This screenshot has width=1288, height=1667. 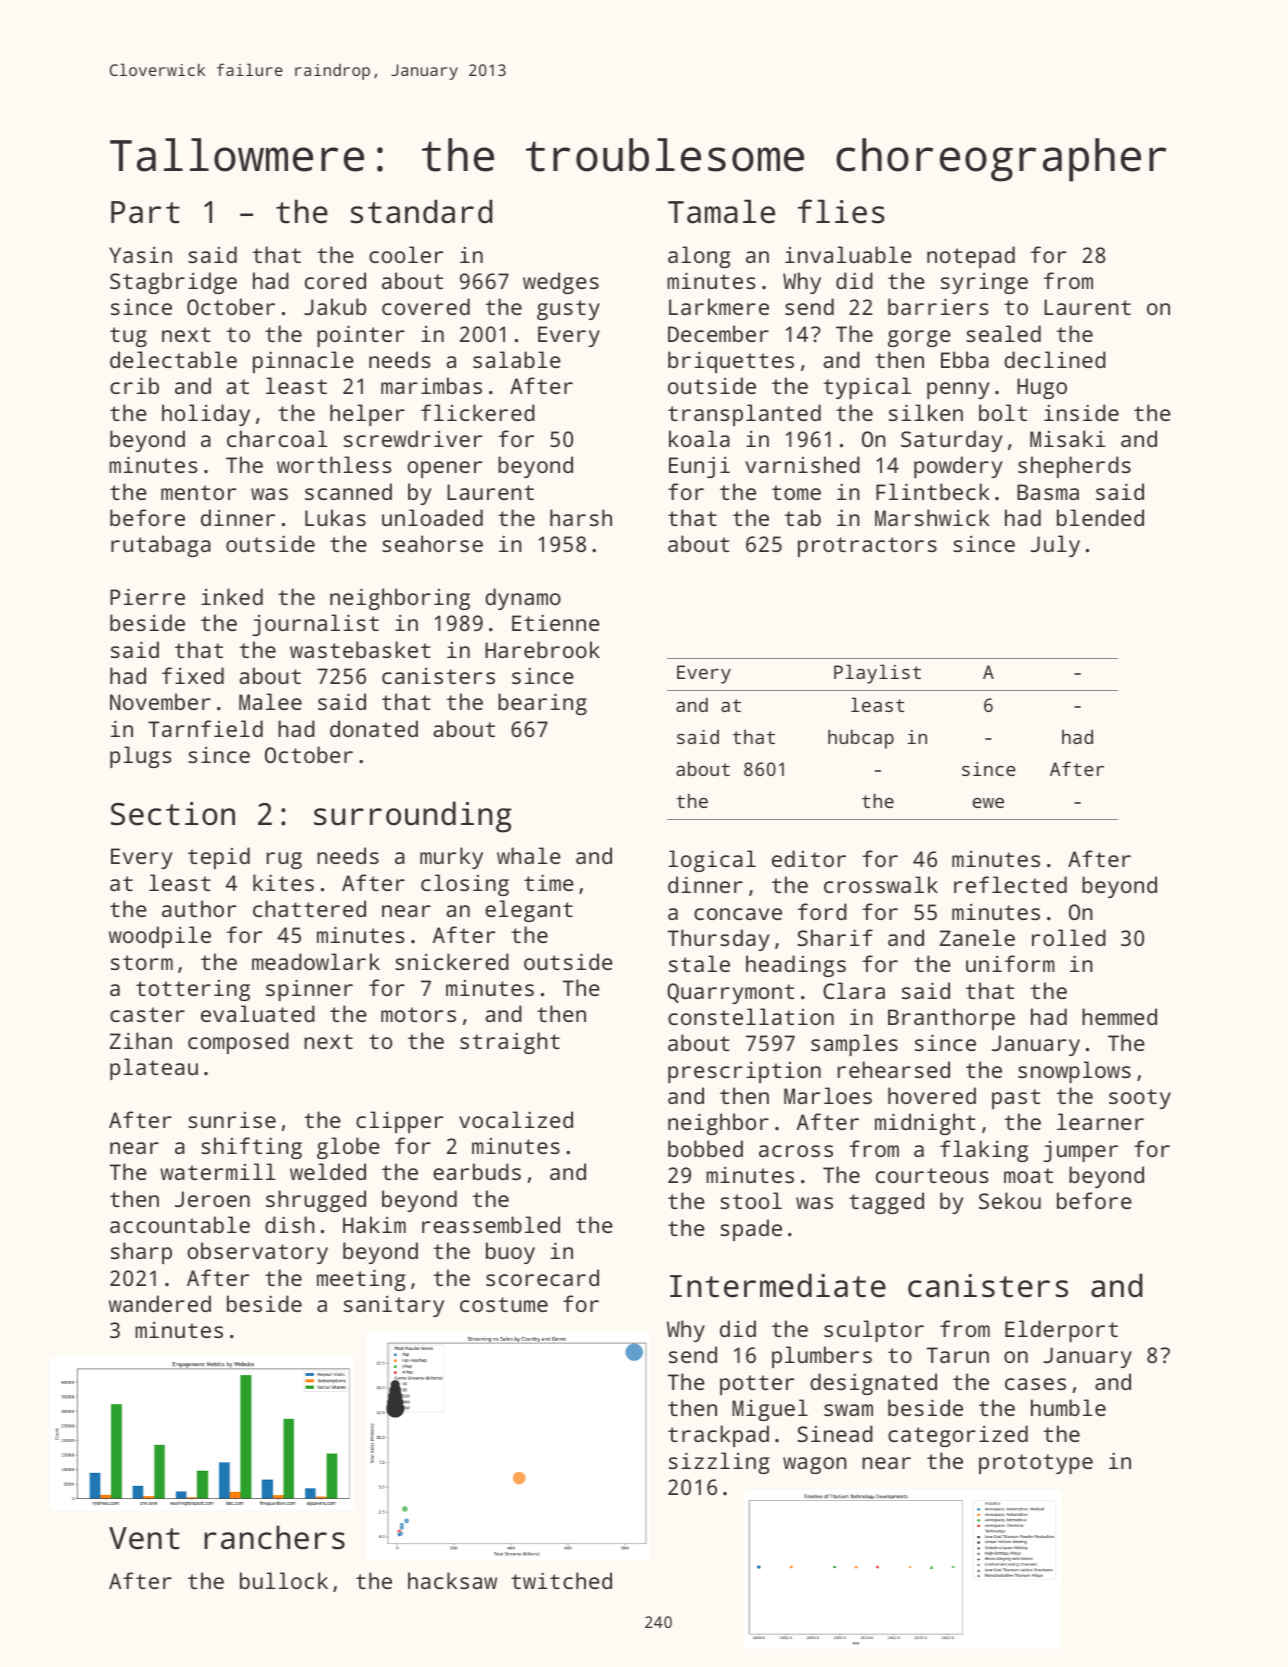 I want to click on Tamale, so click(x=721, y=211).
